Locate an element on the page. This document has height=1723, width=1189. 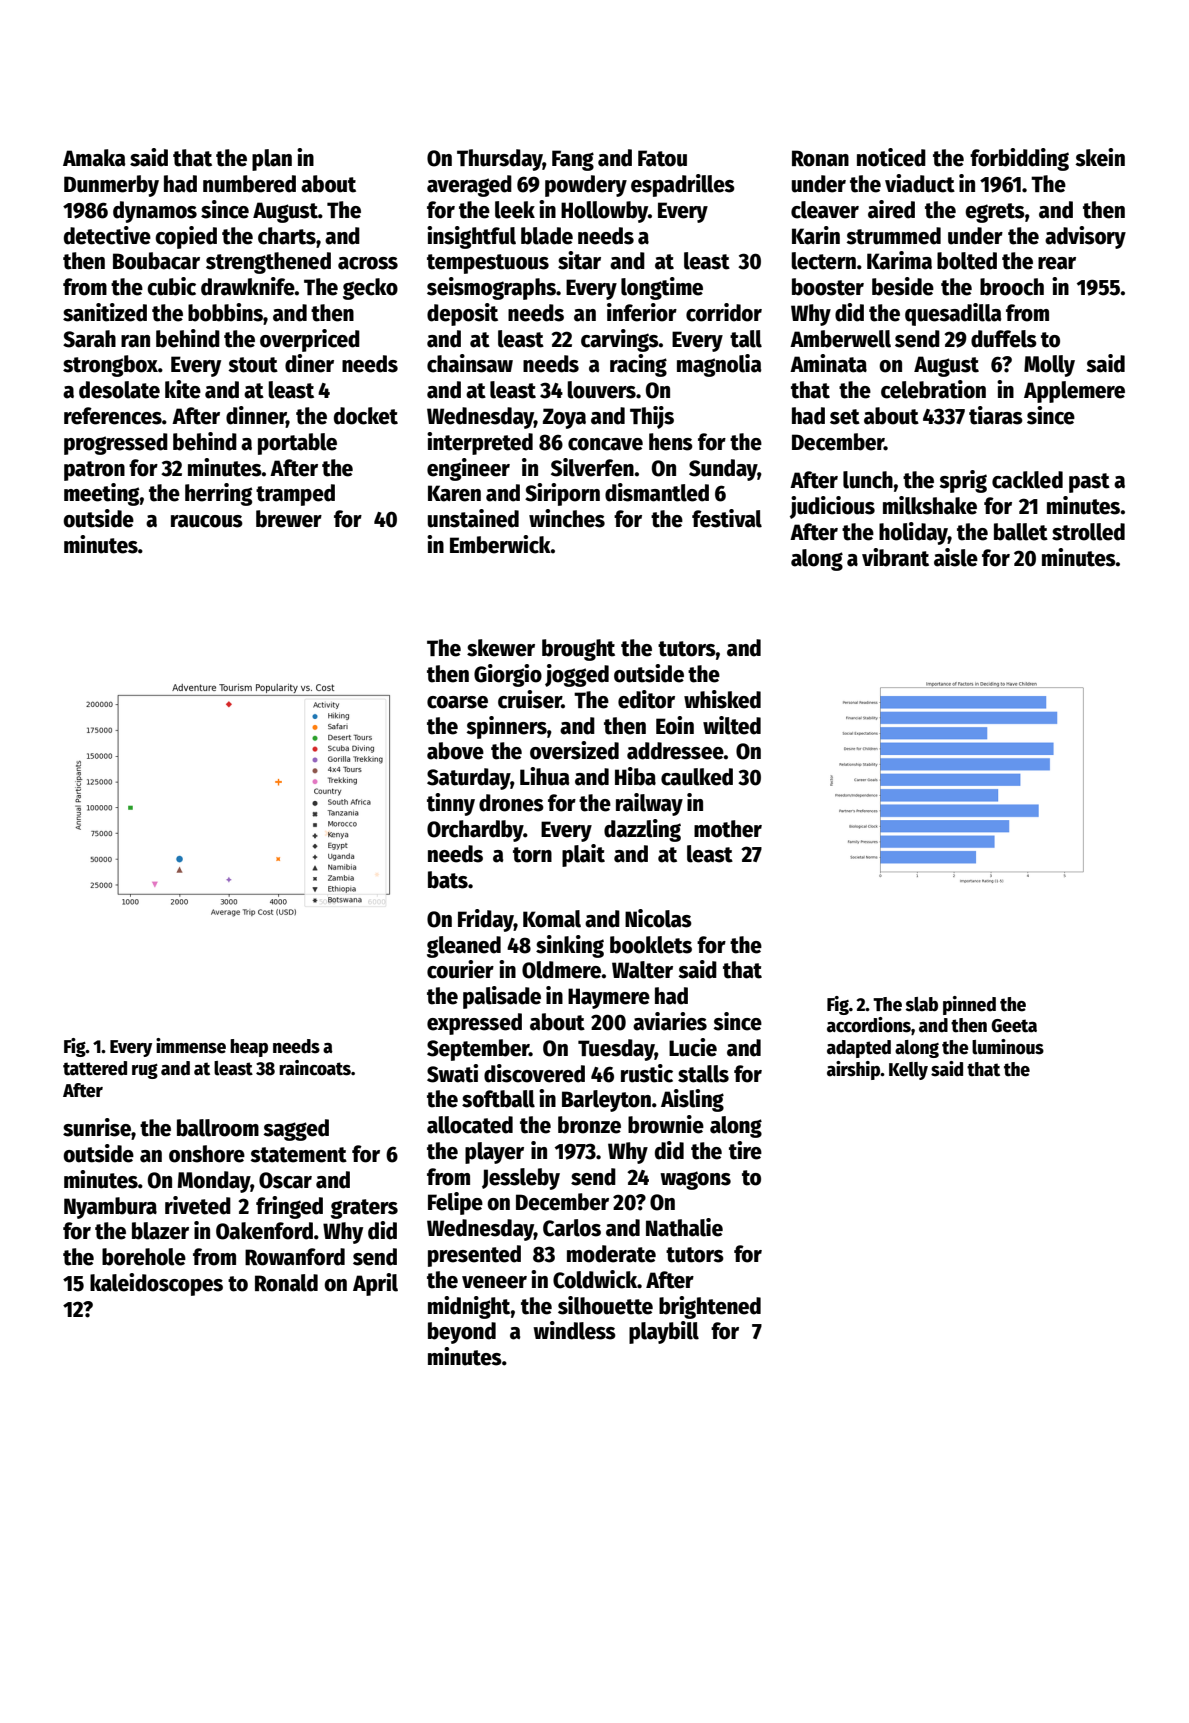
tinny is located at coordinates (451, 804).
